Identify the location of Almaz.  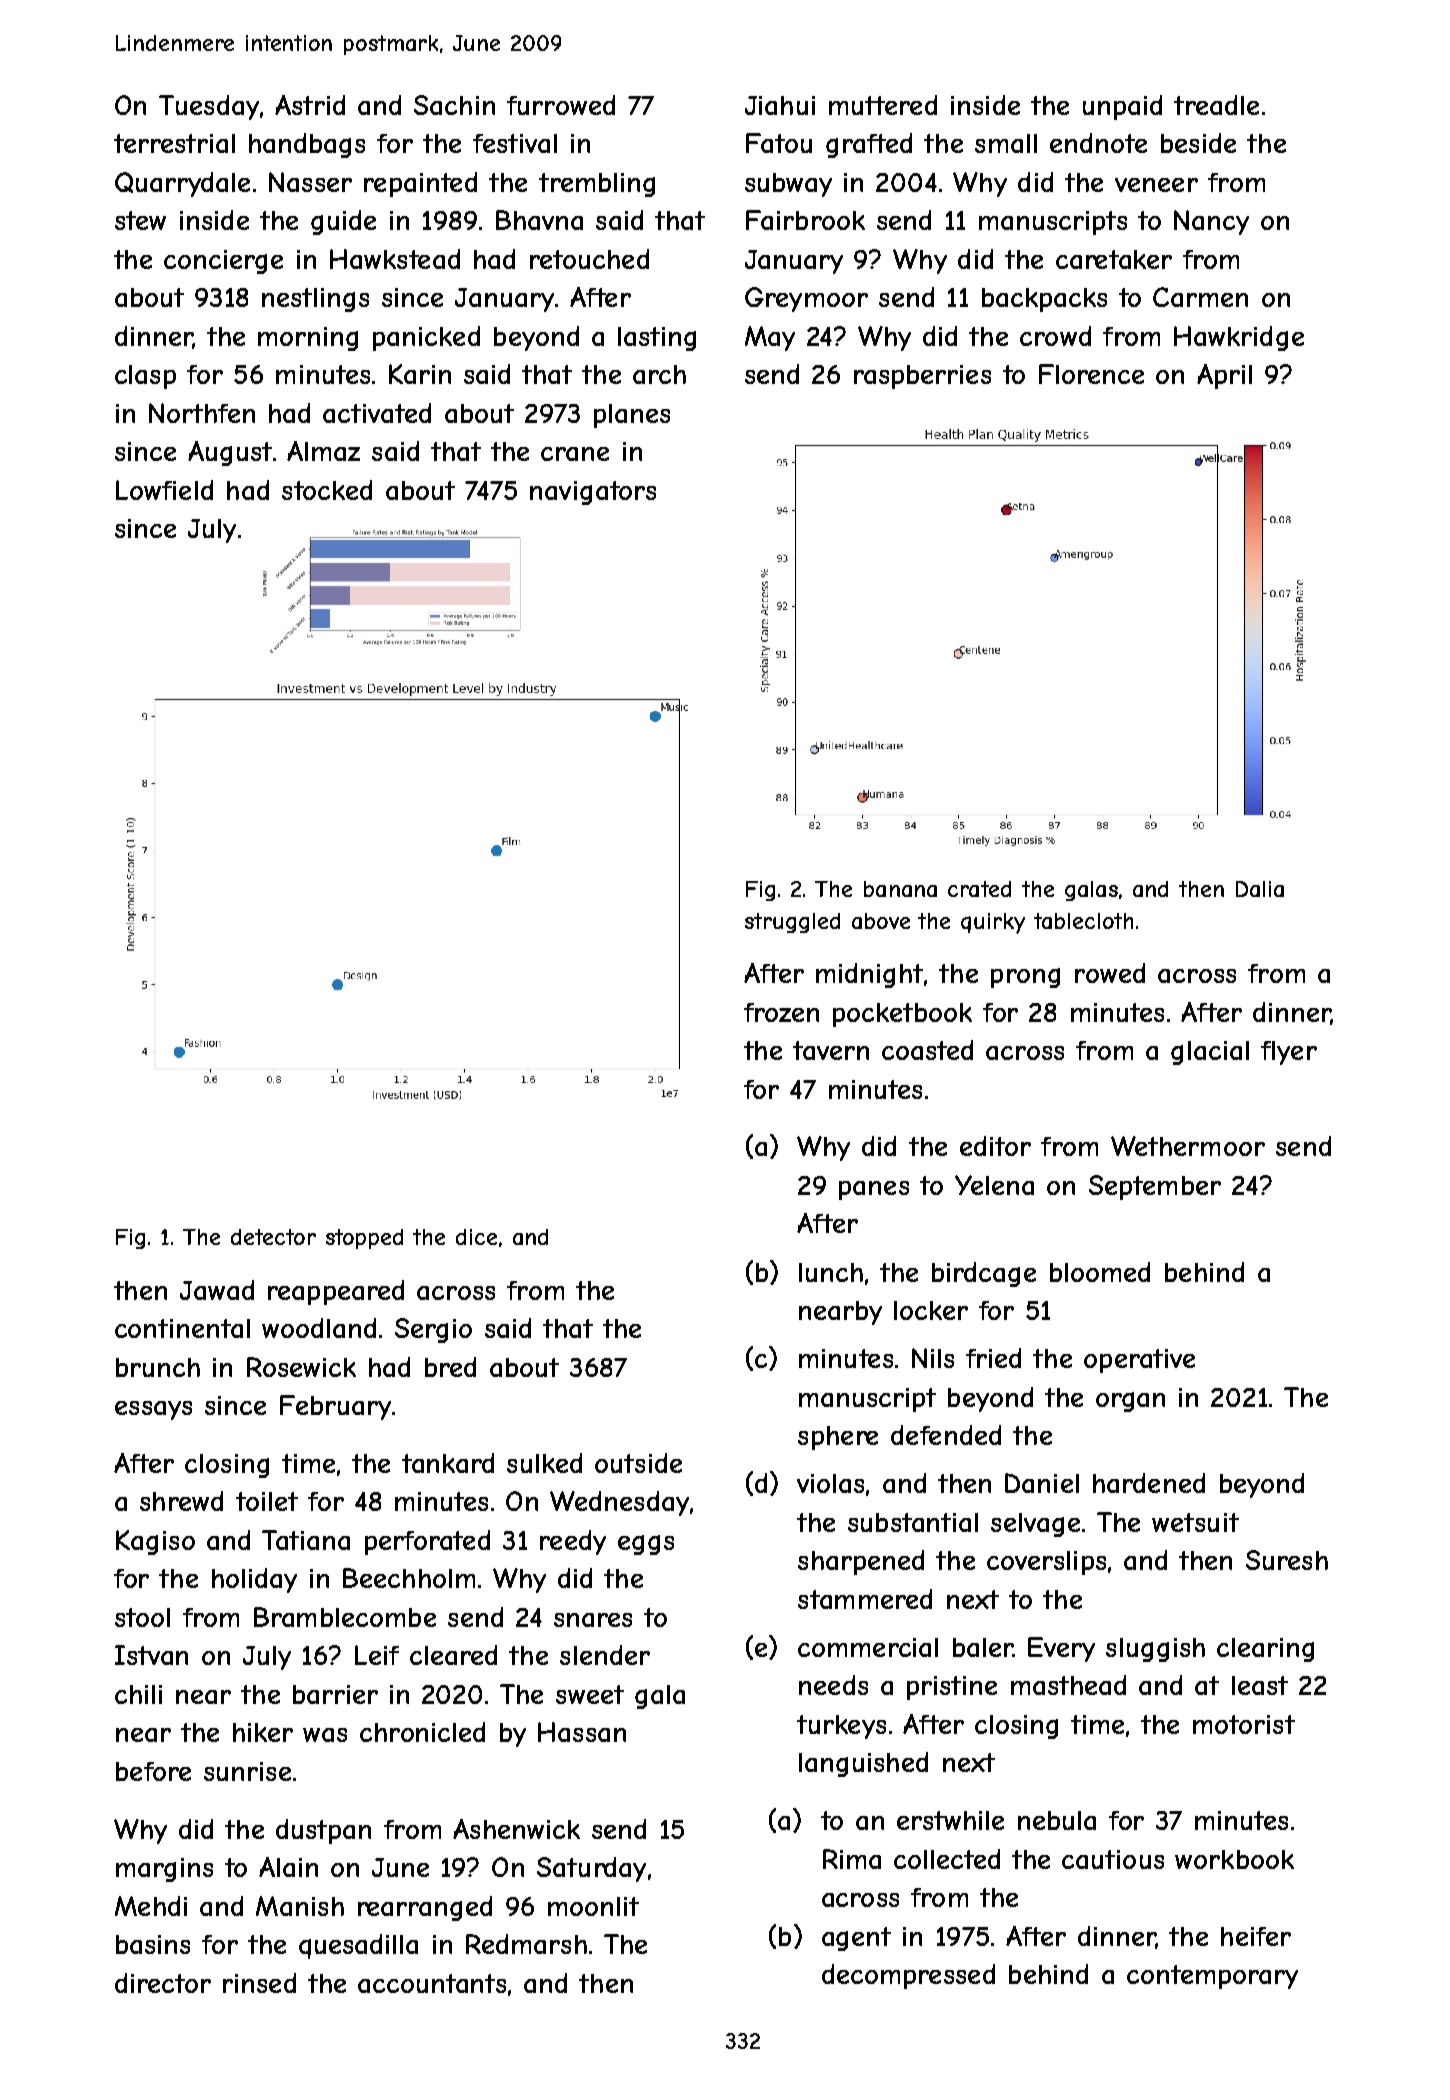
(323, 451).
